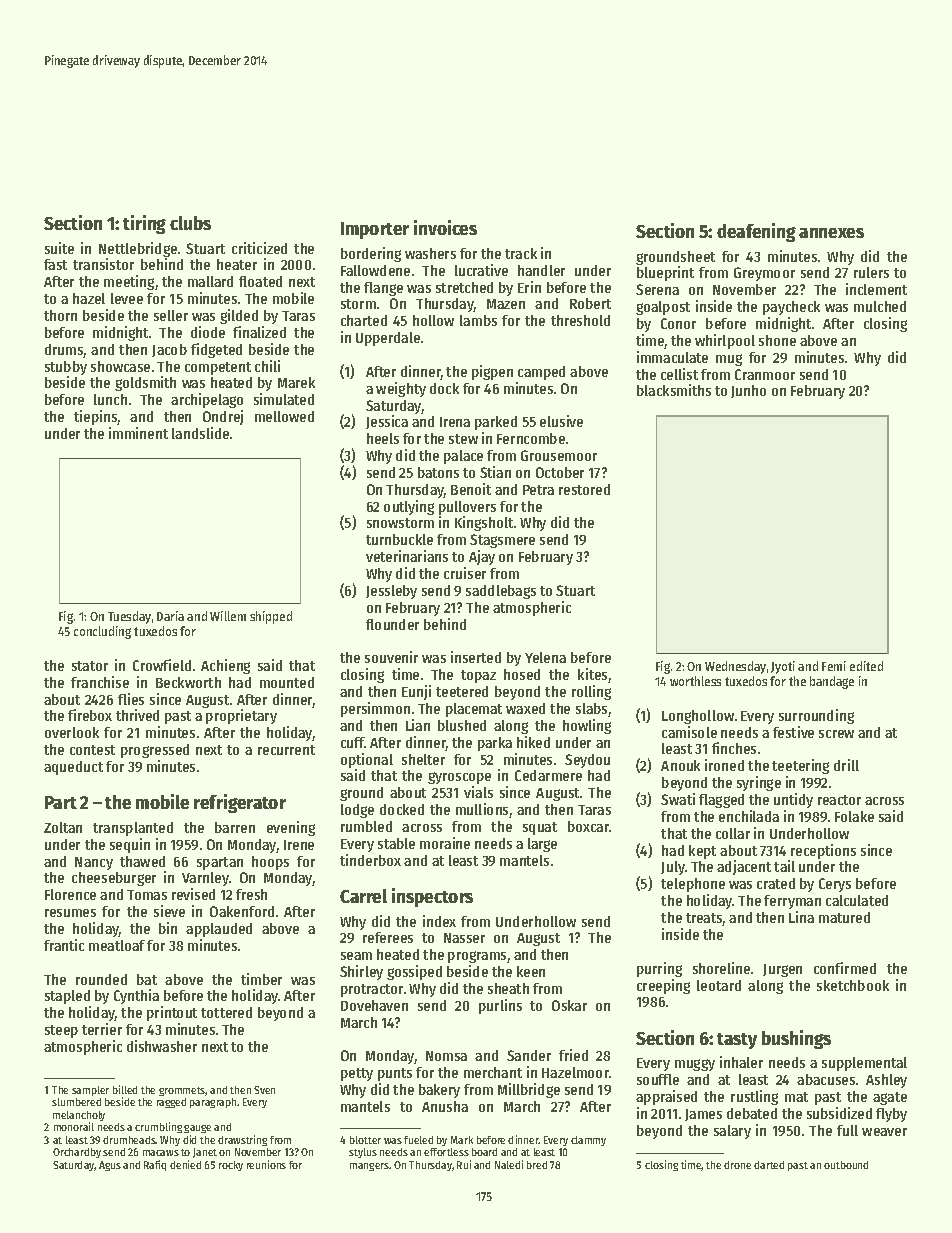  What do you see at coordinates (155, 1165) in the screenshot?
I see `Rafiq` at bounding box center [155, 1165].
